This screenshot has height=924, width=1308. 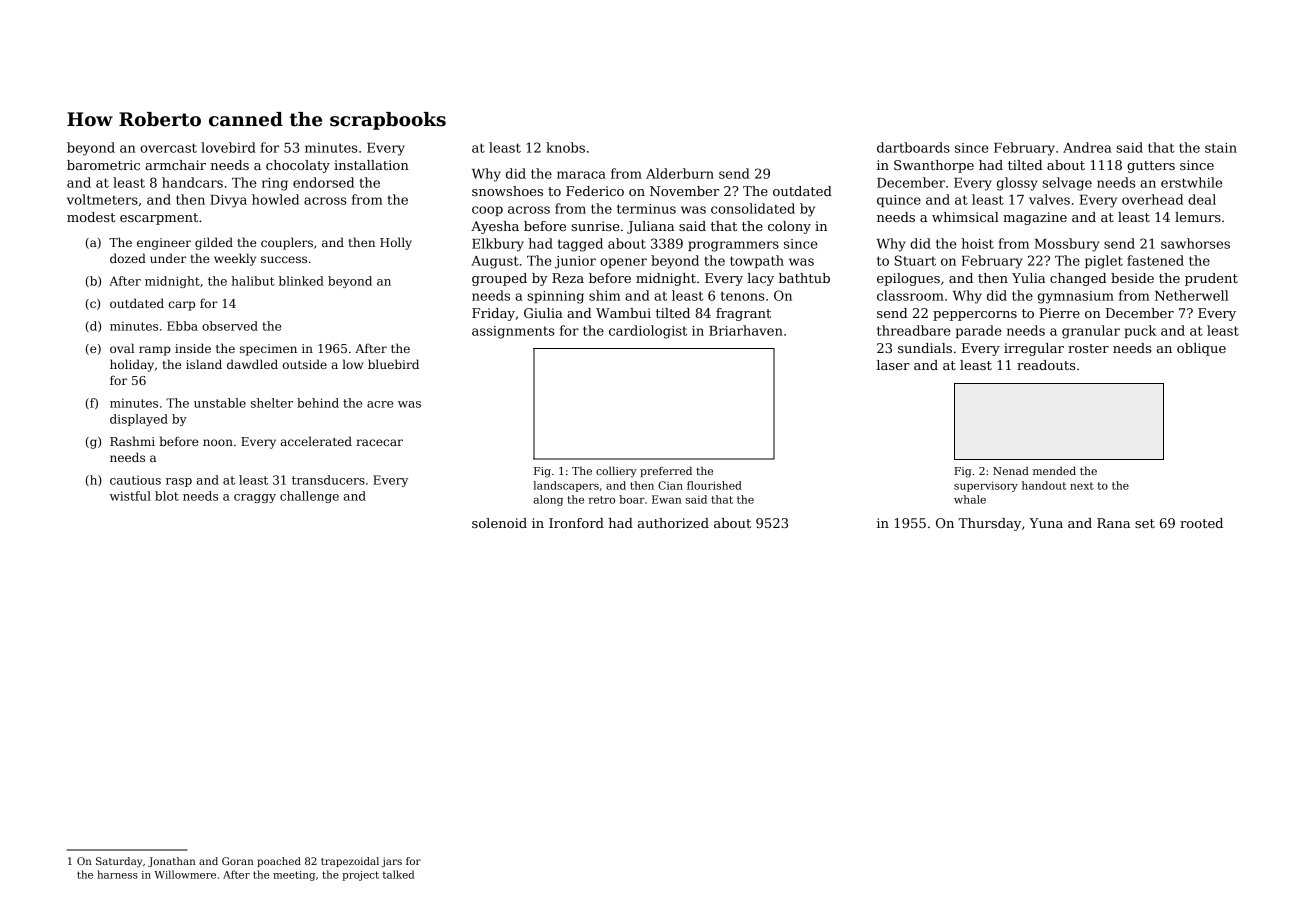 I want to click on whale, so click(x=970, y=499).
